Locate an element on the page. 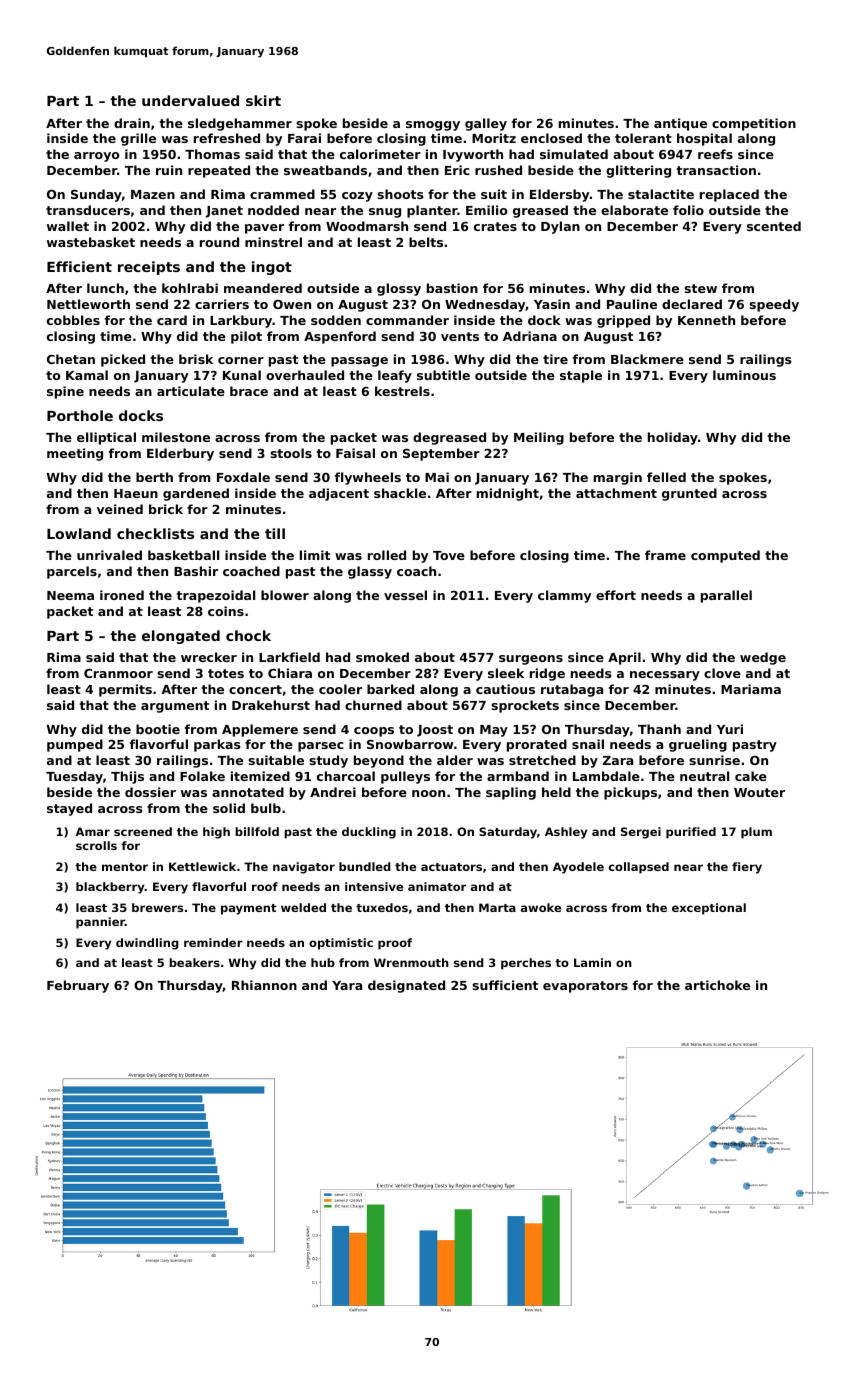 The width and height of the image is (849, 1400). cautious is located at coordinates (505, 689).
